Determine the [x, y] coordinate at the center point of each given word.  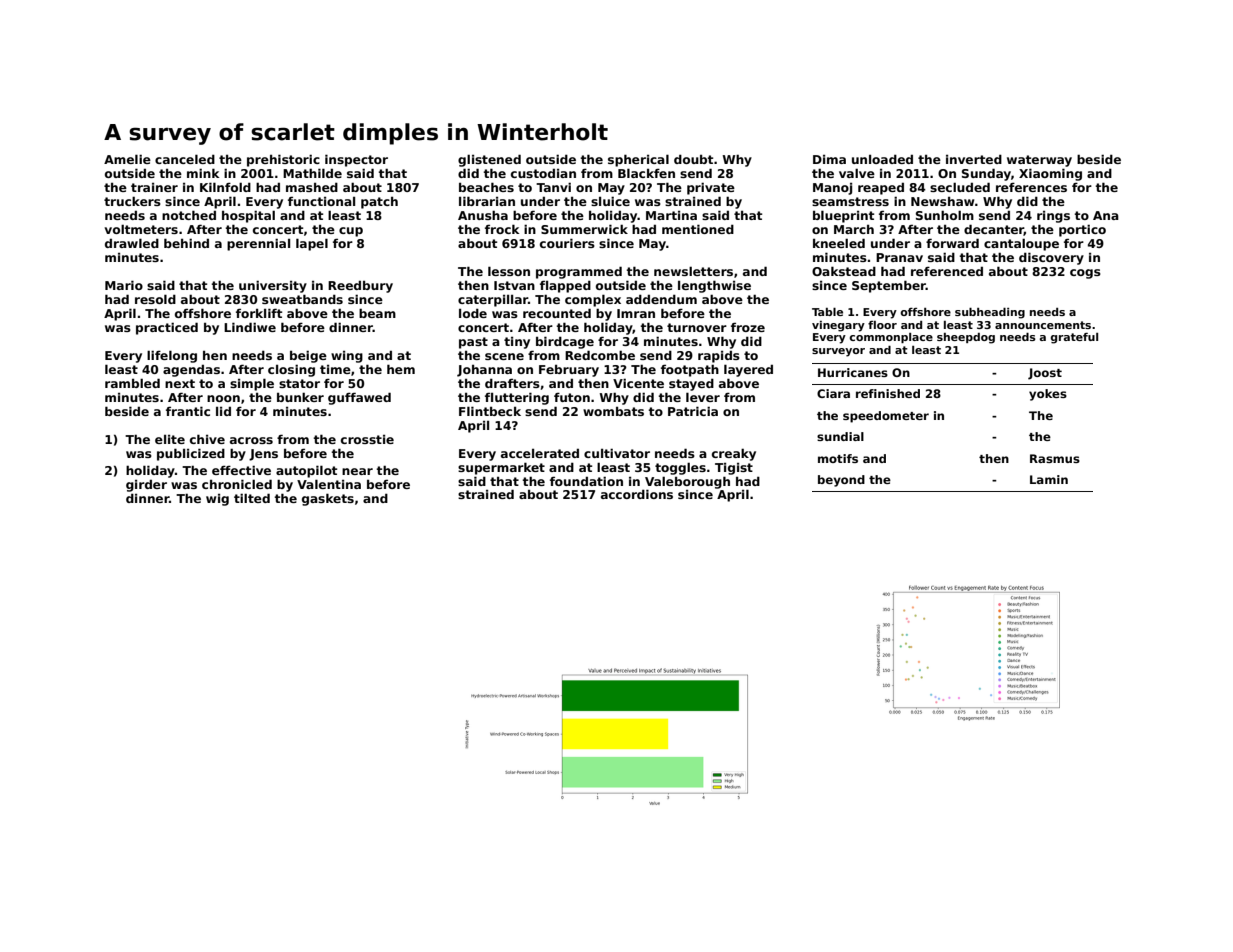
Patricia [693, 411]
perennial [258, 244]
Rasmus [1055, 458]
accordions [637, 494]
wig [217, 500]
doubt [693, 159]
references [1031, 187]
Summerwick [584, 229]
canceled [185, 159]
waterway [1039, 161]
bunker [300, 397]
